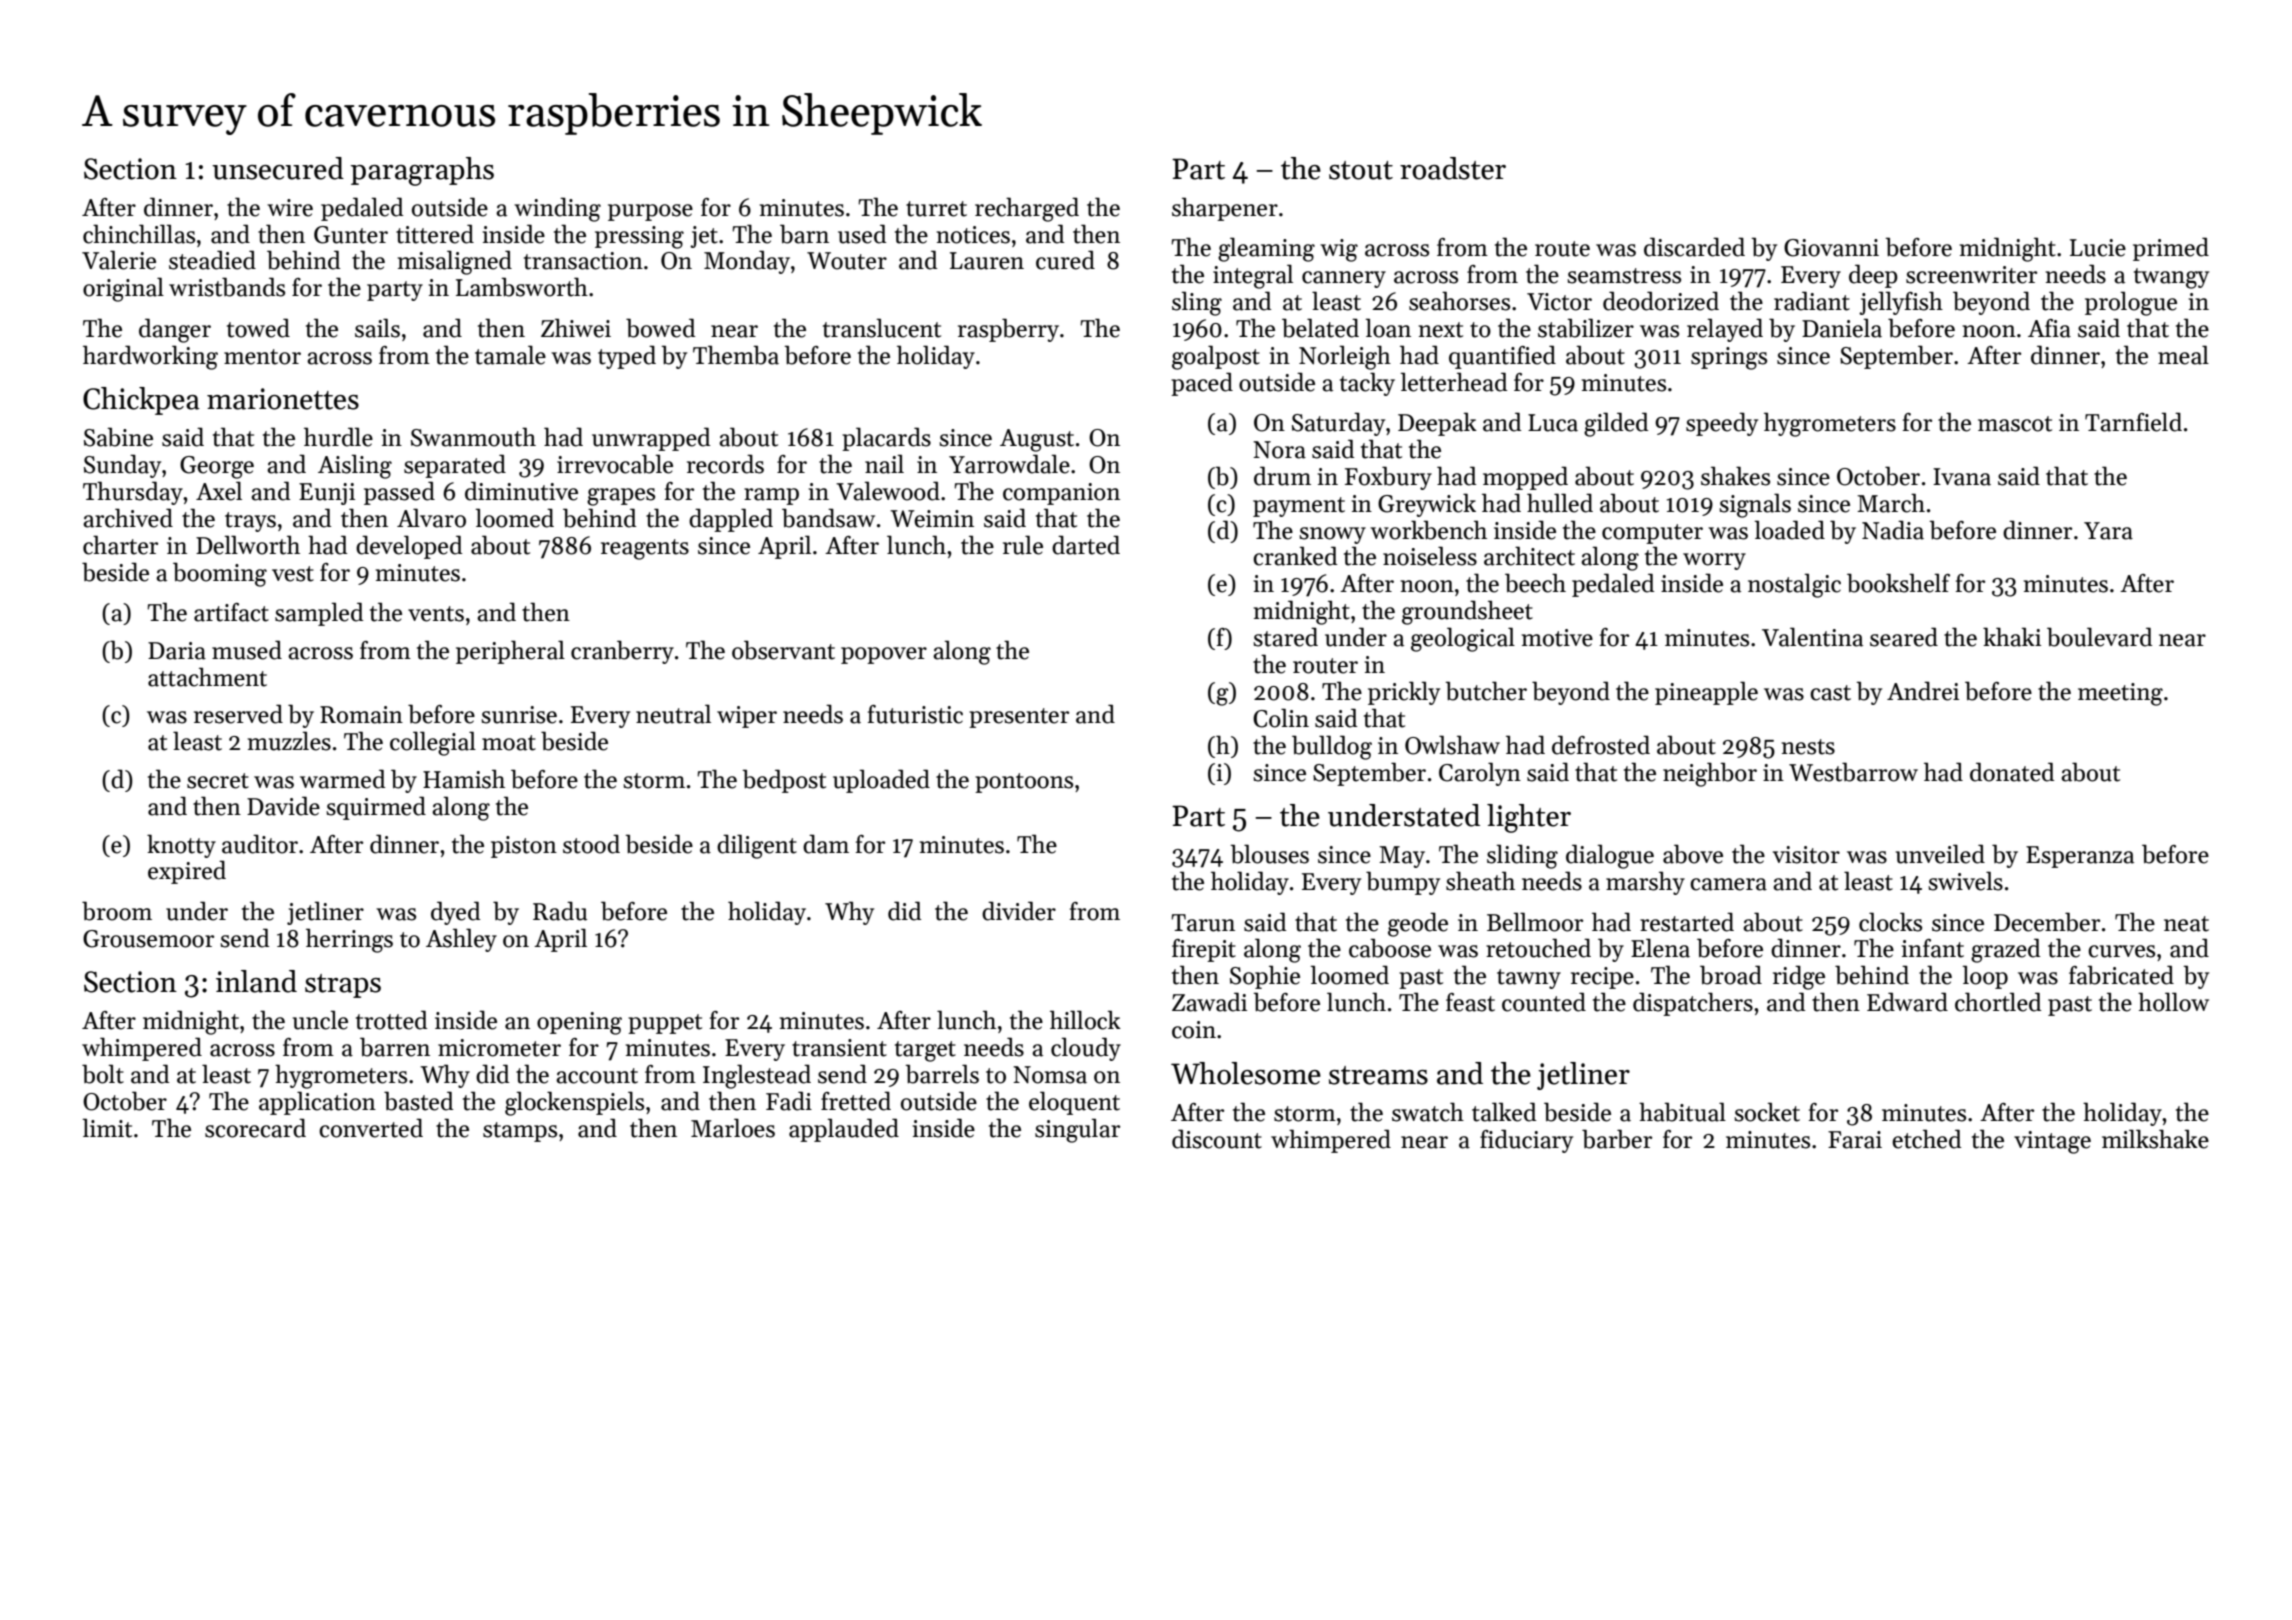  What do you see at coordinates (915, 714) in the screenshot?
I see `futuristic` at bounding box center [915, 714].
